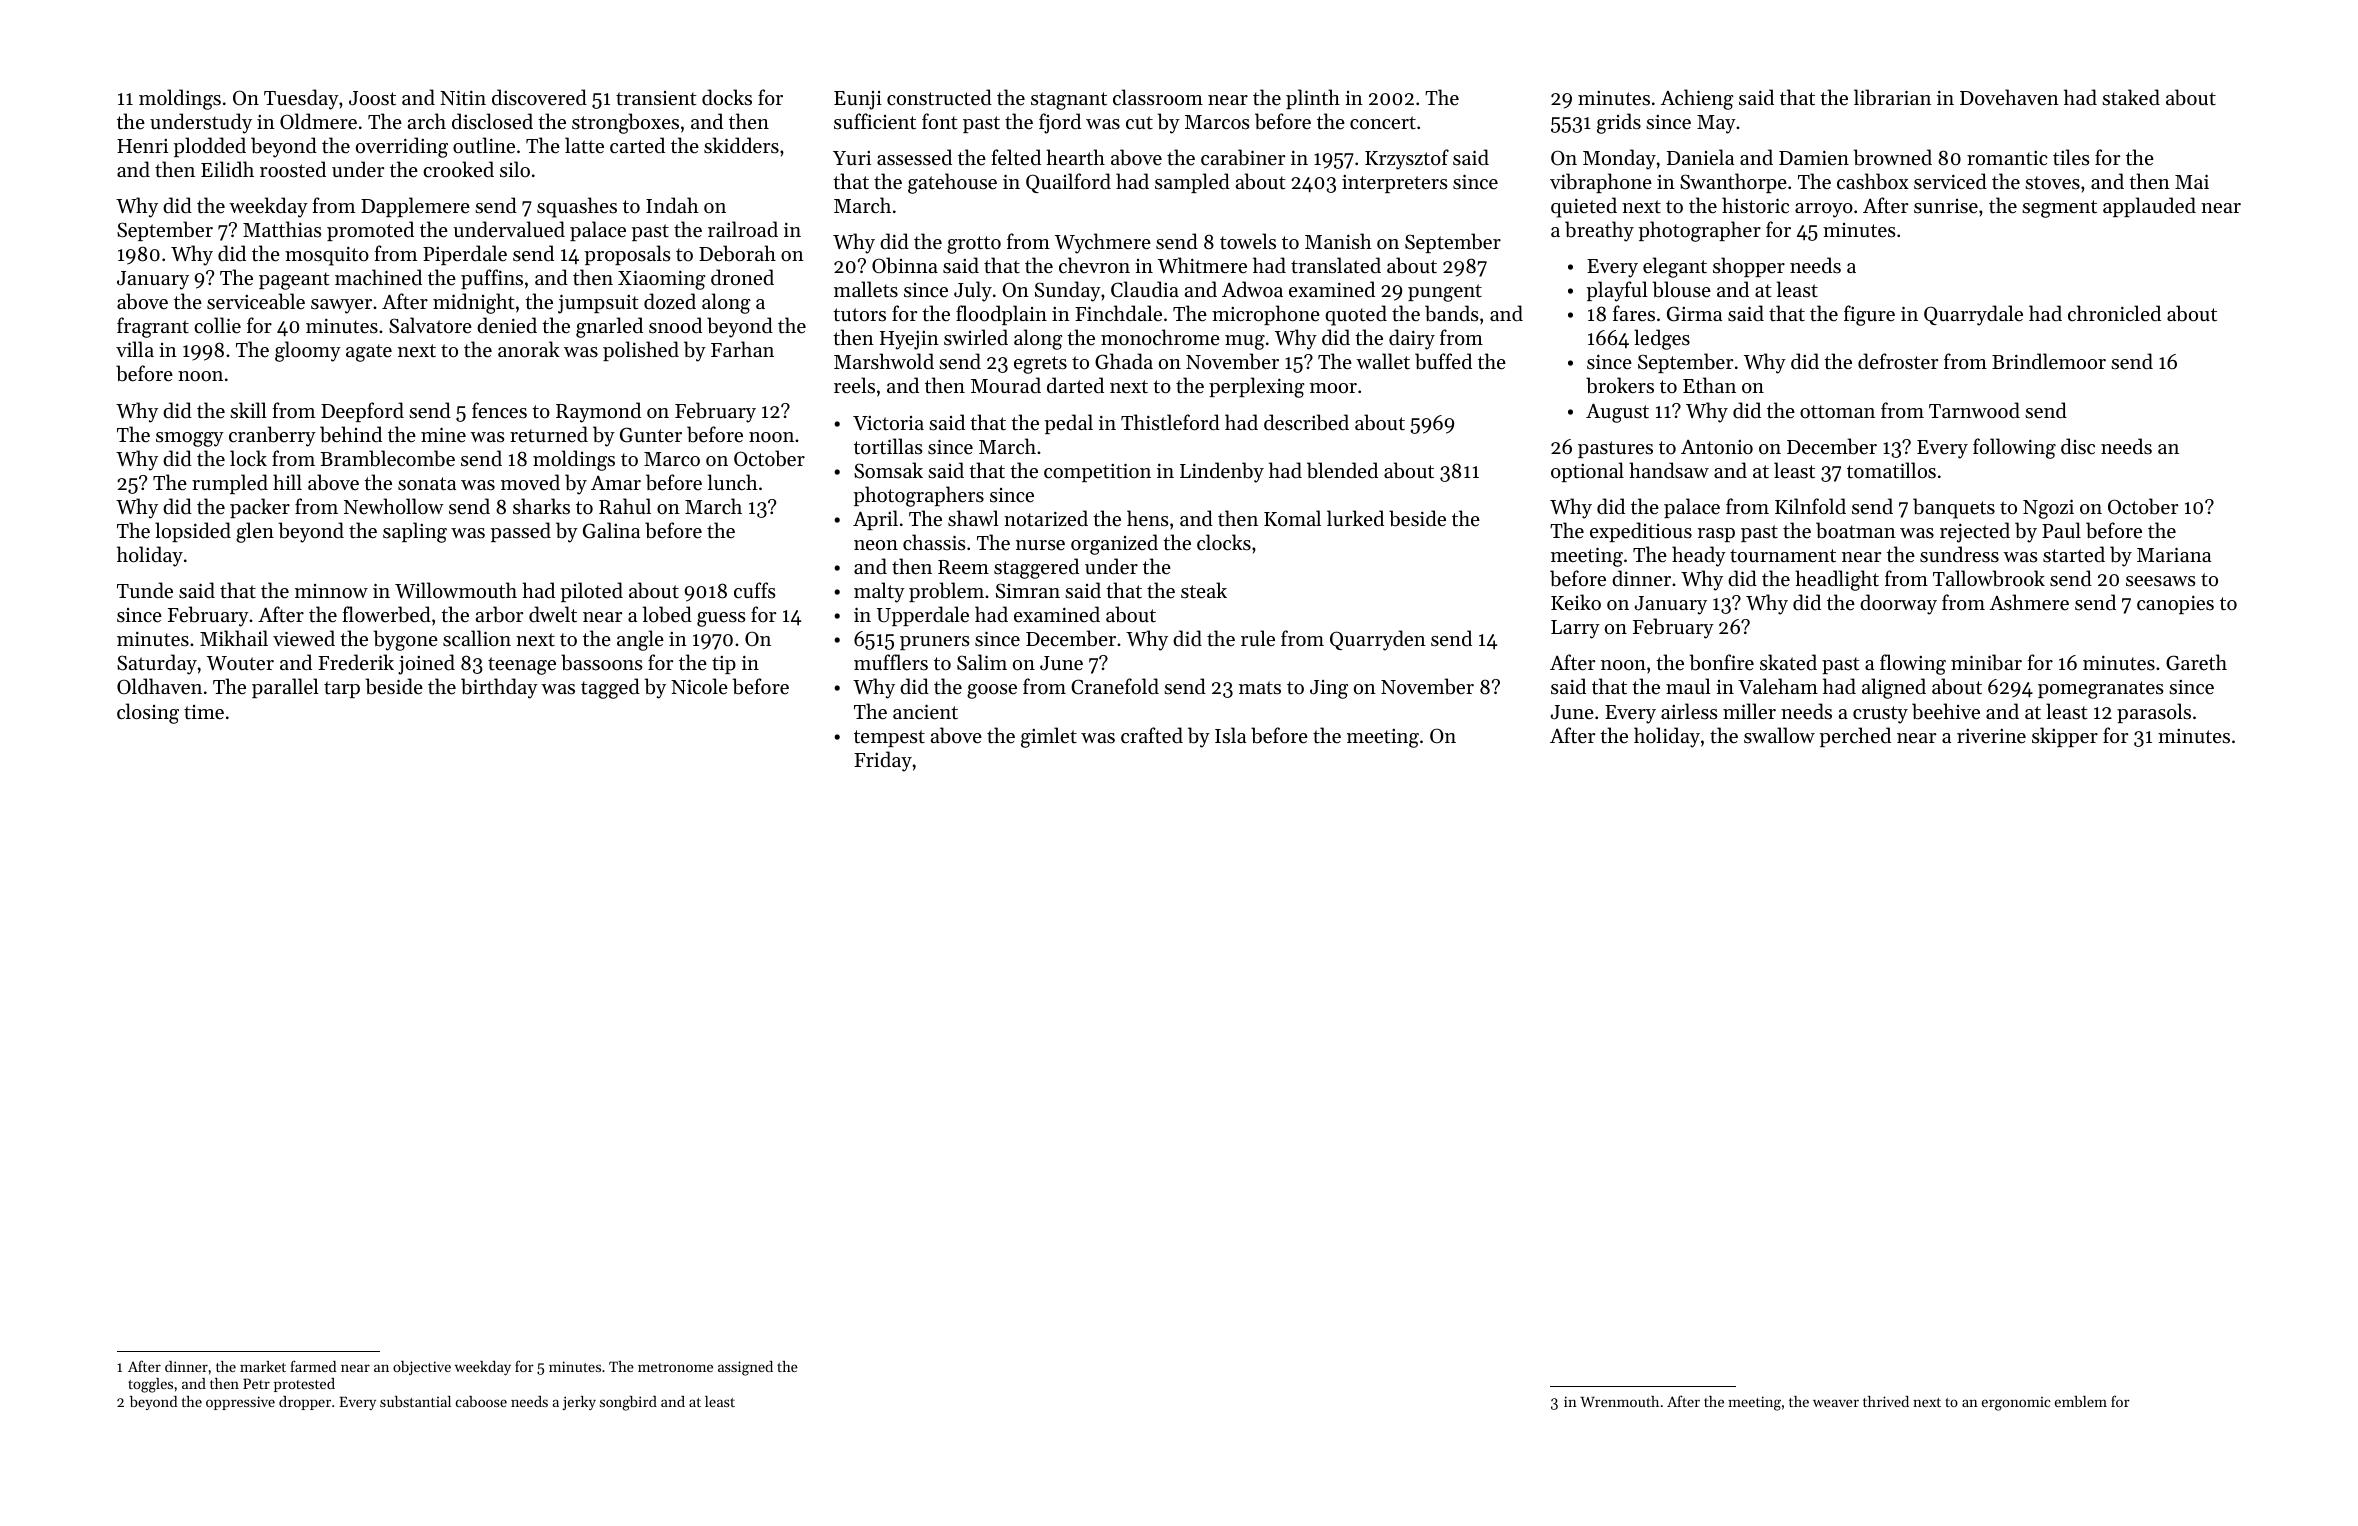 The width and height of the screenshot is (2358, 1526). I want to click on ottoman, so click(1837, 411).
